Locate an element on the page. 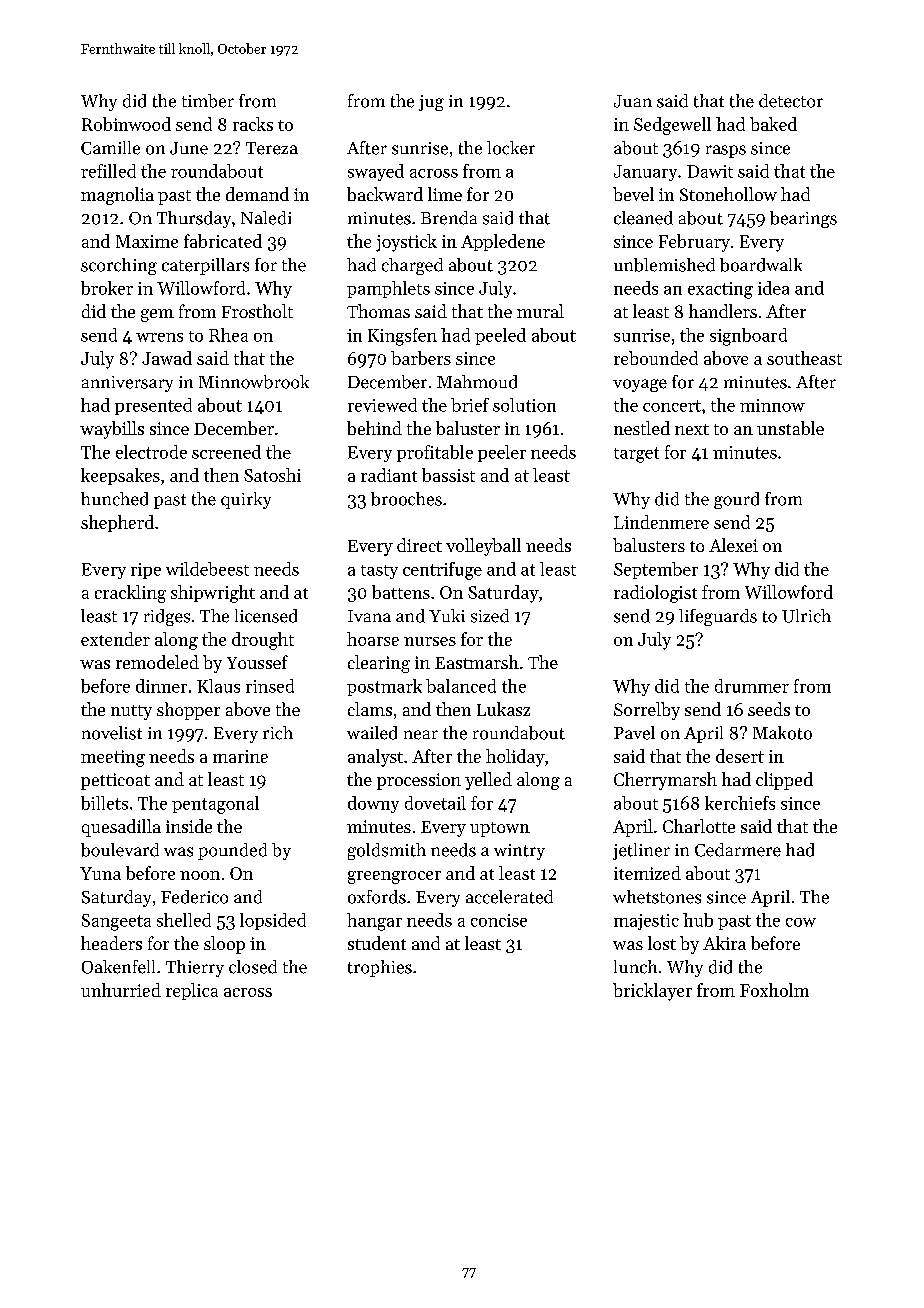 This document has height=1308, width=924. waybills is located at coordinates (112, 430).
